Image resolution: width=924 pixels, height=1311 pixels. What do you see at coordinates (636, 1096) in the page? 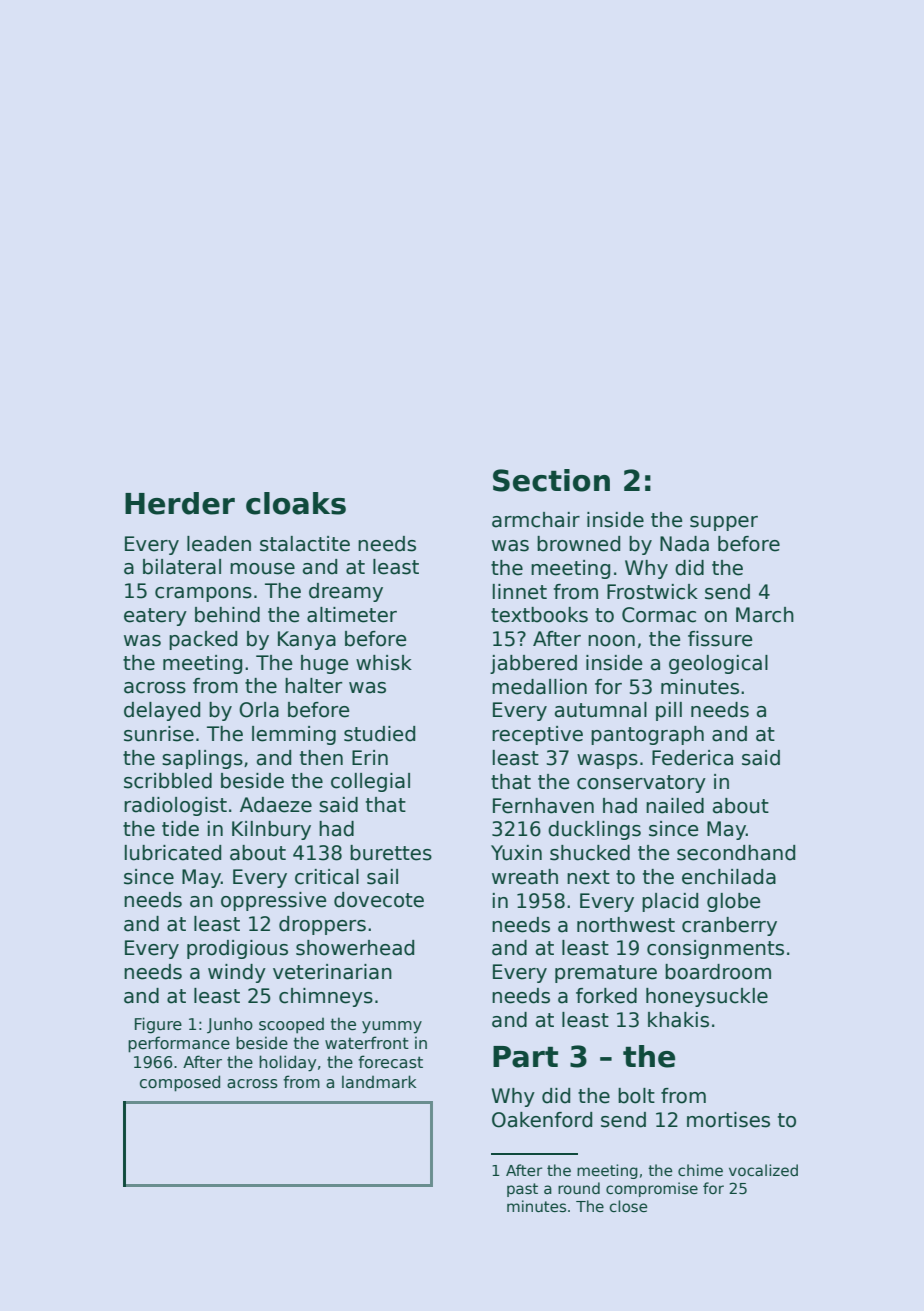
I see `bolt` at bounding box center [636, 1096].
